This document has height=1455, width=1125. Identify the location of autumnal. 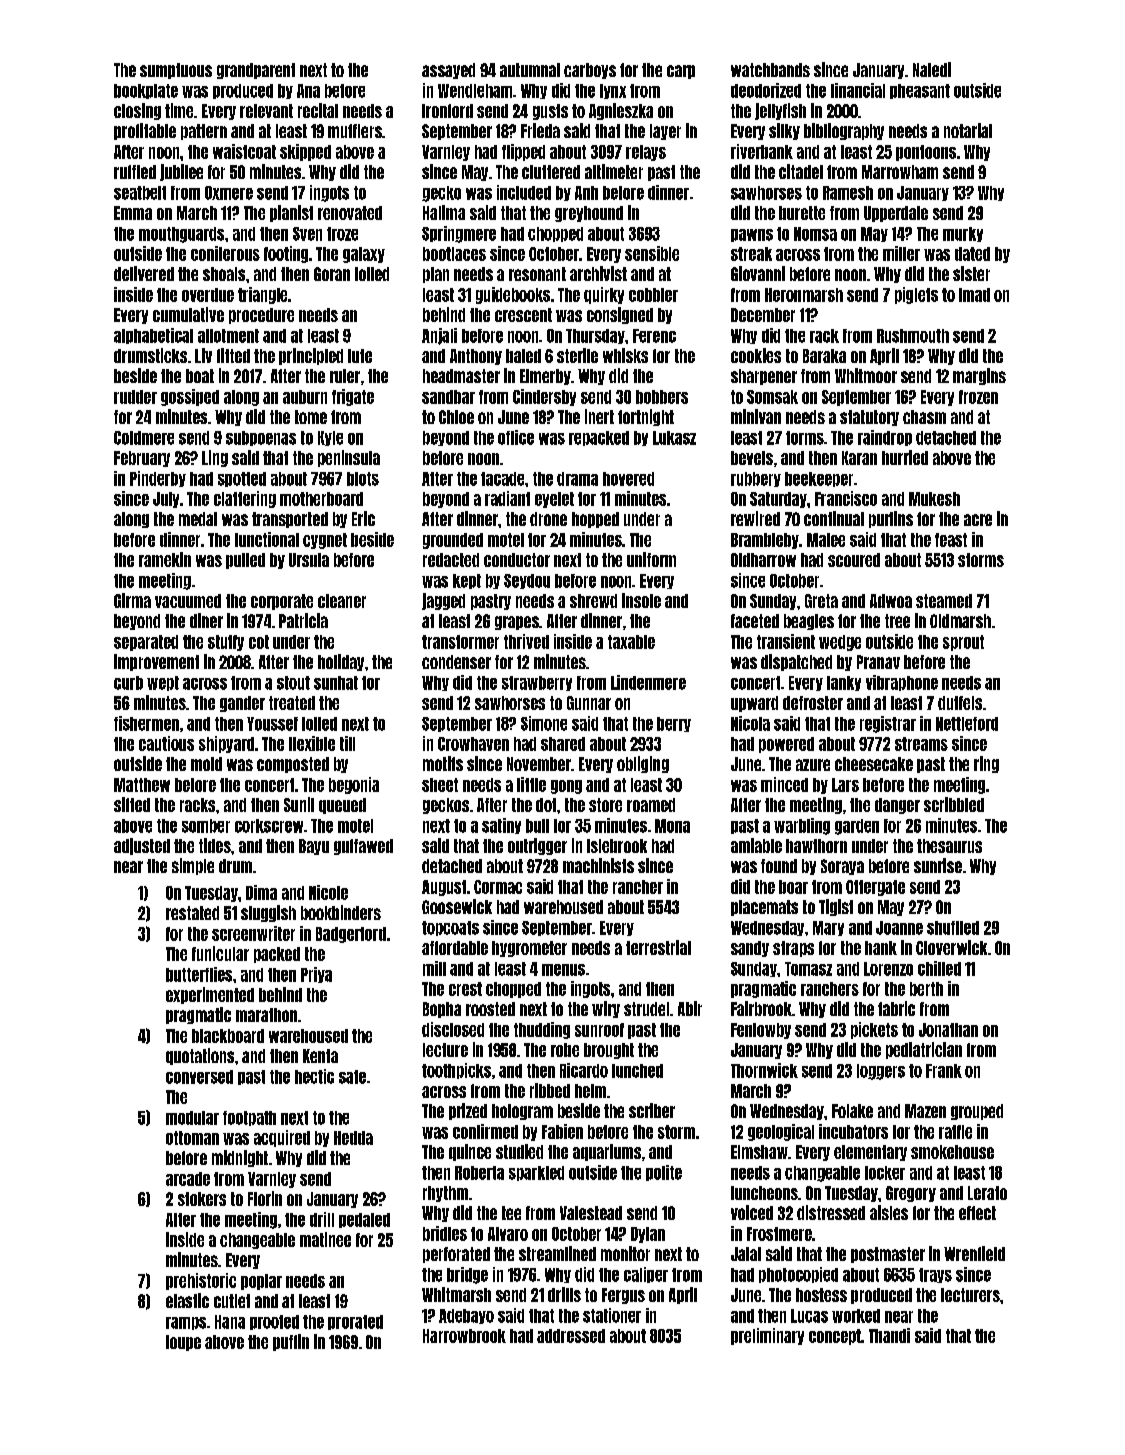
(530, 70).
